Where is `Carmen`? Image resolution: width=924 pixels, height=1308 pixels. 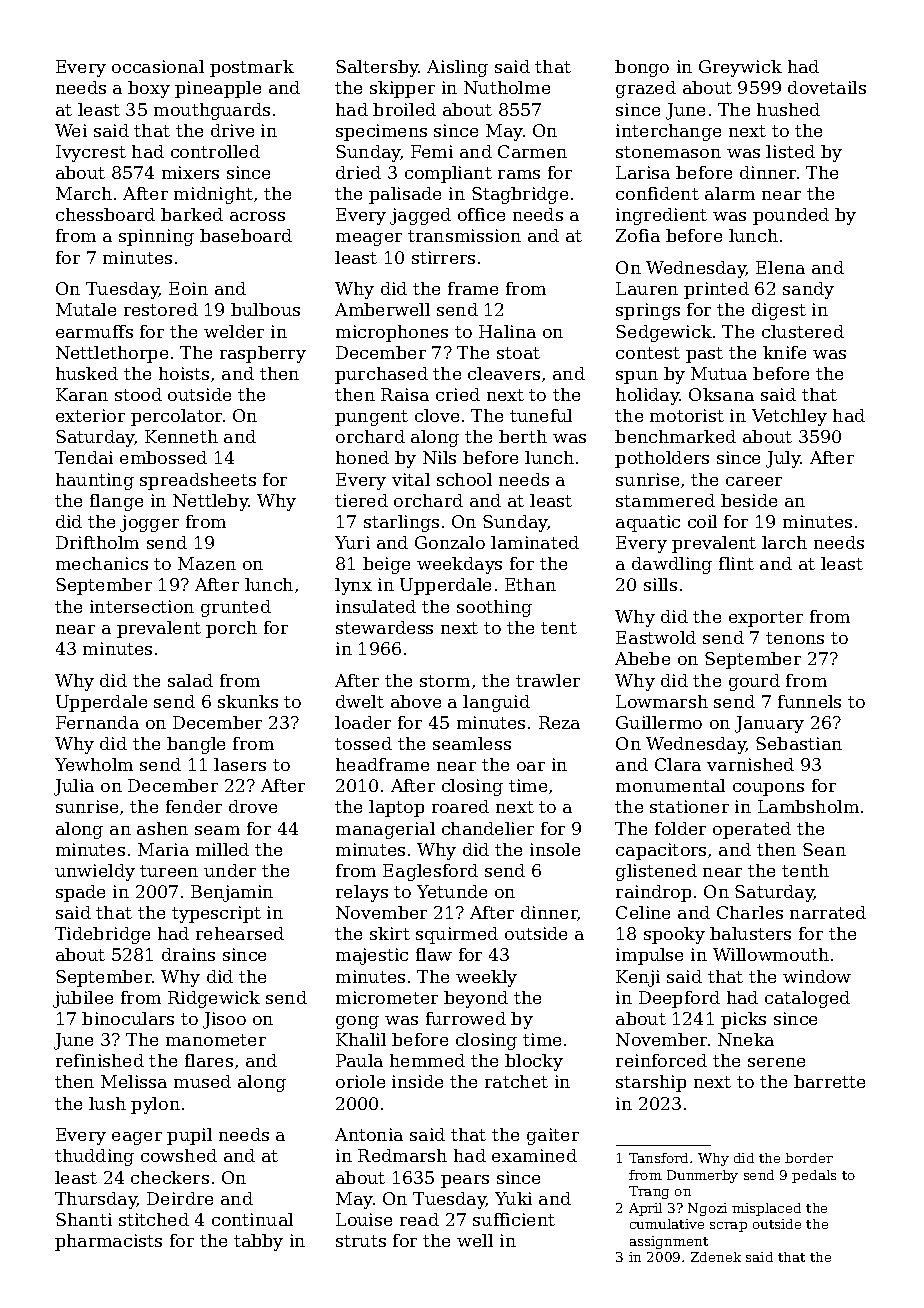 Carmen is located at coordinates (532, 151).
